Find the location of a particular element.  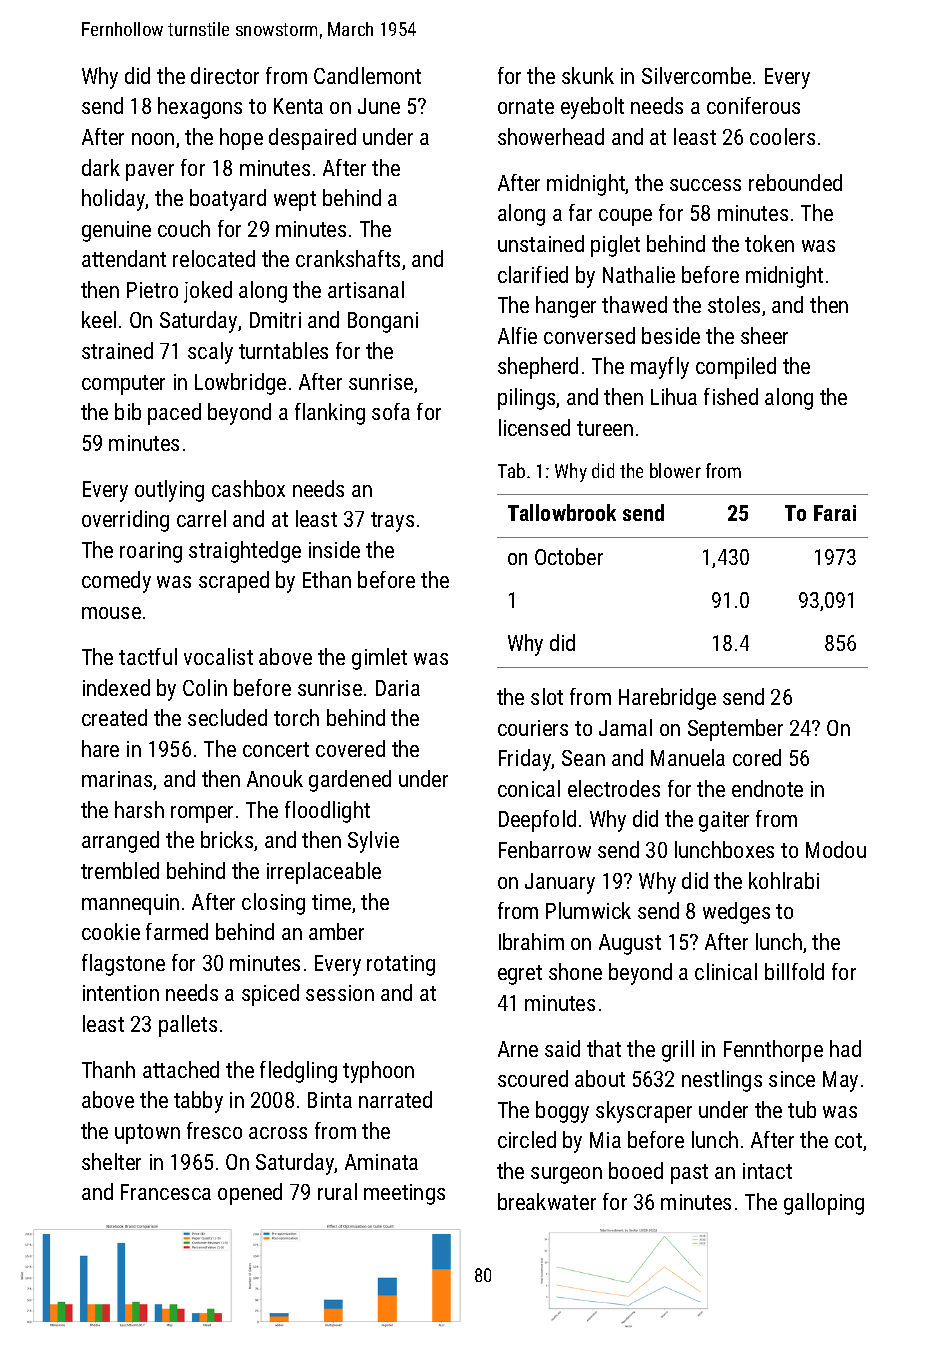

Tallowbrook is located at coordinates (562, 512).
